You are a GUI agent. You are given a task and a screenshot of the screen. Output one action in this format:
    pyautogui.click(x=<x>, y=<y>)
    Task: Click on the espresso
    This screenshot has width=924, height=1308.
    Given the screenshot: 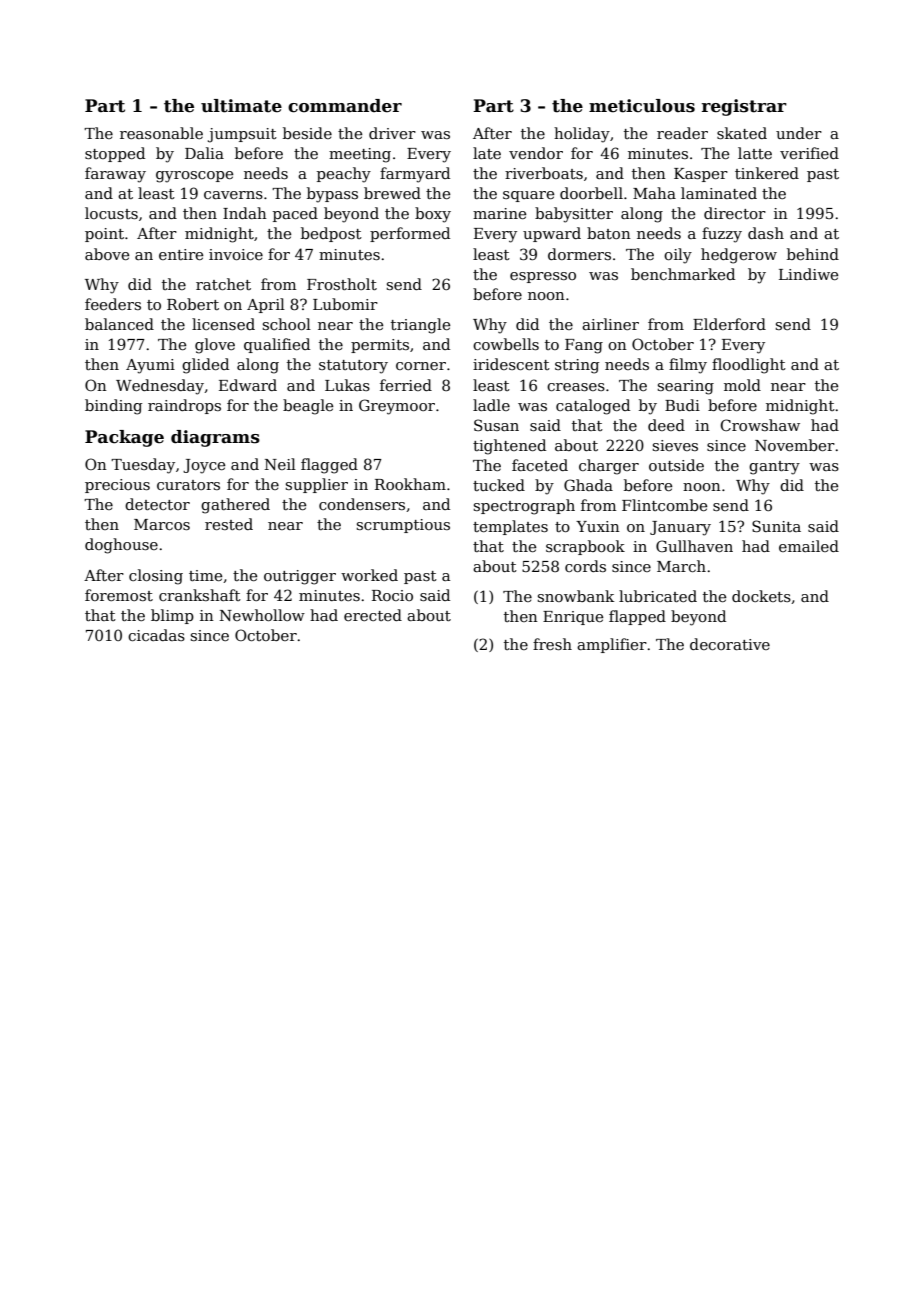 What is the action you would take?
    pyautogui.click(x=543, y=277)
